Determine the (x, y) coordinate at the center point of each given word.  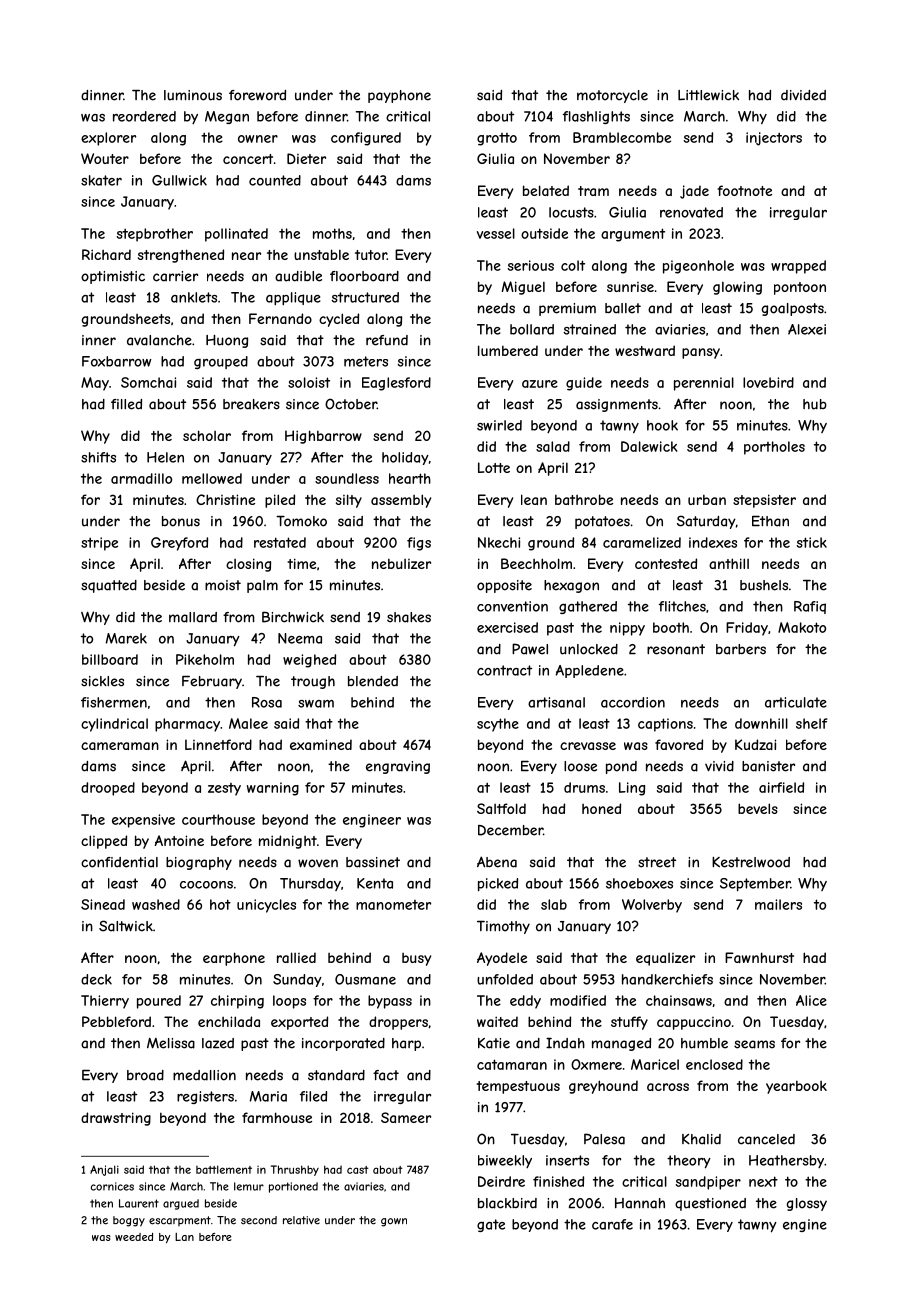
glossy (806, 1204)
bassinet (373, 862)
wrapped (798, 267)
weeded (134, 1237)
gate (491, 1225)
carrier (175, 276)
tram (593, 191)
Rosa (267, 702)
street (657, 862)
